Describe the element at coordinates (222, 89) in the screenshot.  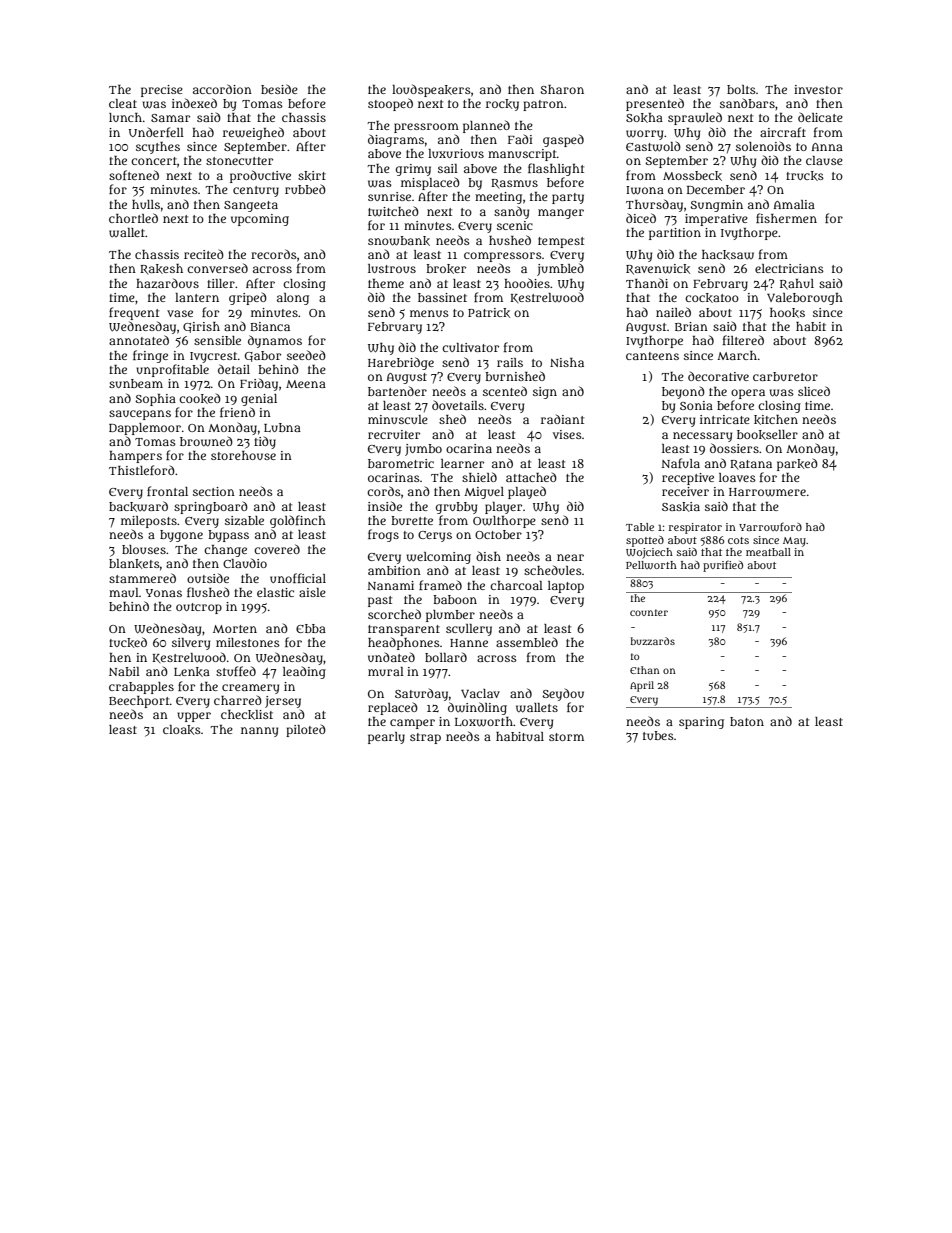
I see `accordion` at that location.
